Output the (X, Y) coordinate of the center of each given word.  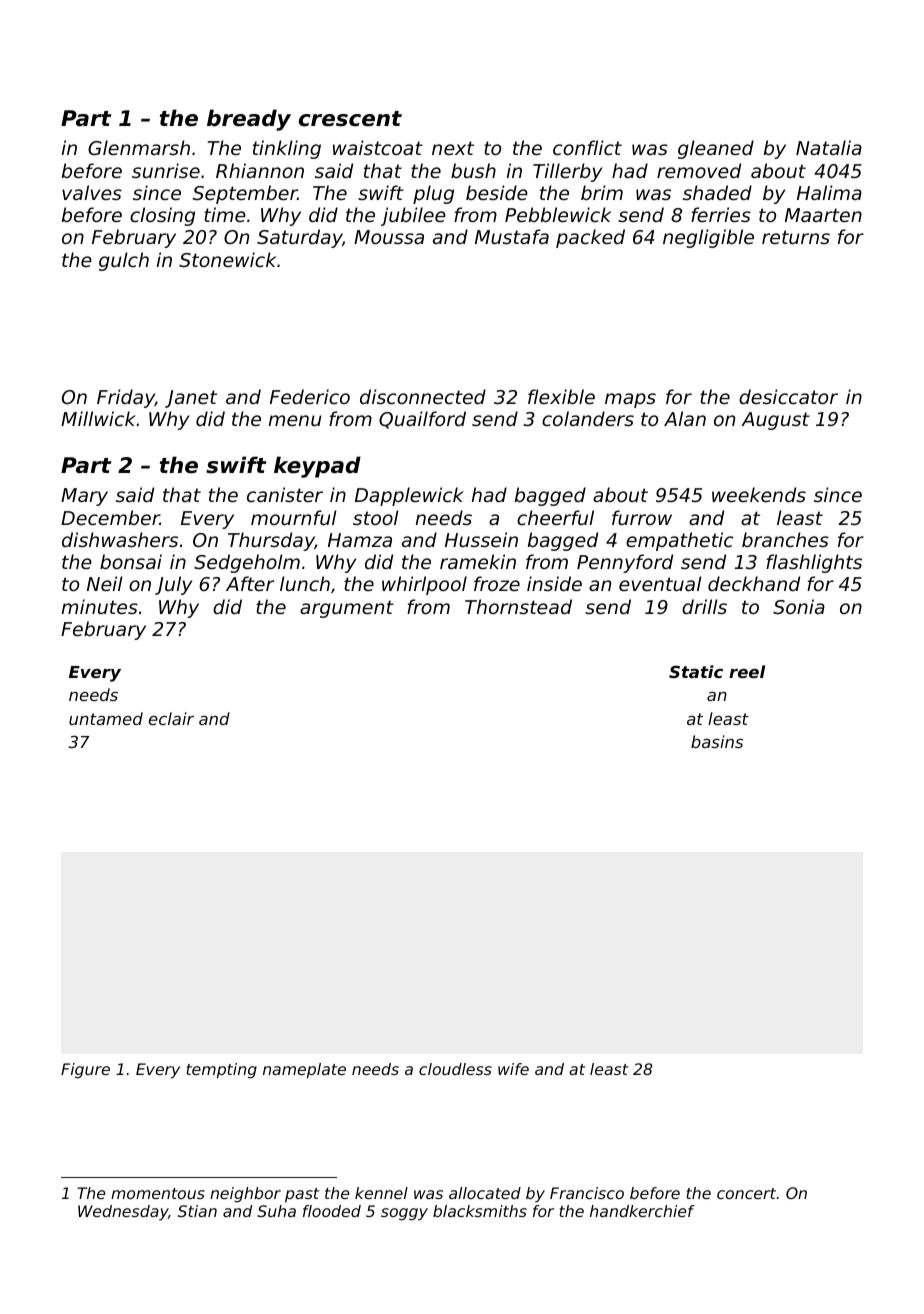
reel (747, 671)
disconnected (423, 396)
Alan (685, 418)
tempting (221, 1071)
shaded (717, 192)
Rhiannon (260, 170)
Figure (85, 1071)
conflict (587, 147)
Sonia (799, 606)
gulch (124, 261)
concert (746, 1193)
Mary (84, 497)
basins (717, 741)
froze (497, 583)
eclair (171, 718)
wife (513, 1069)
